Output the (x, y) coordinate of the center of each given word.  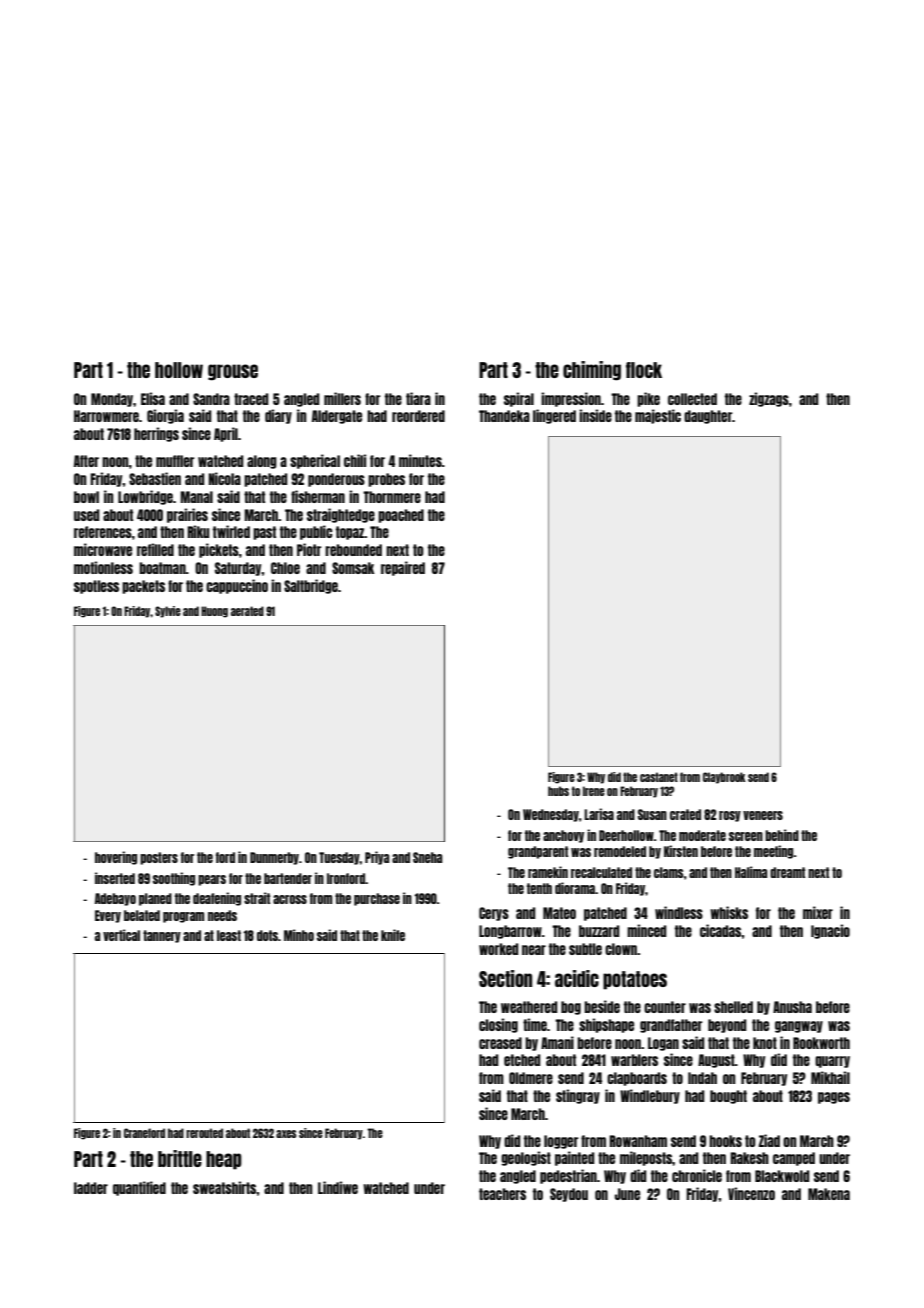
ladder (91, 1188)
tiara (418, 398)
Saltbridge (311, 586)
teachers (502, 1194)
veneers (763, 815)
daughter (708, 417)
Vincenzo (751, 1193)
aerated (247, 611)
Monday (112, 400)
